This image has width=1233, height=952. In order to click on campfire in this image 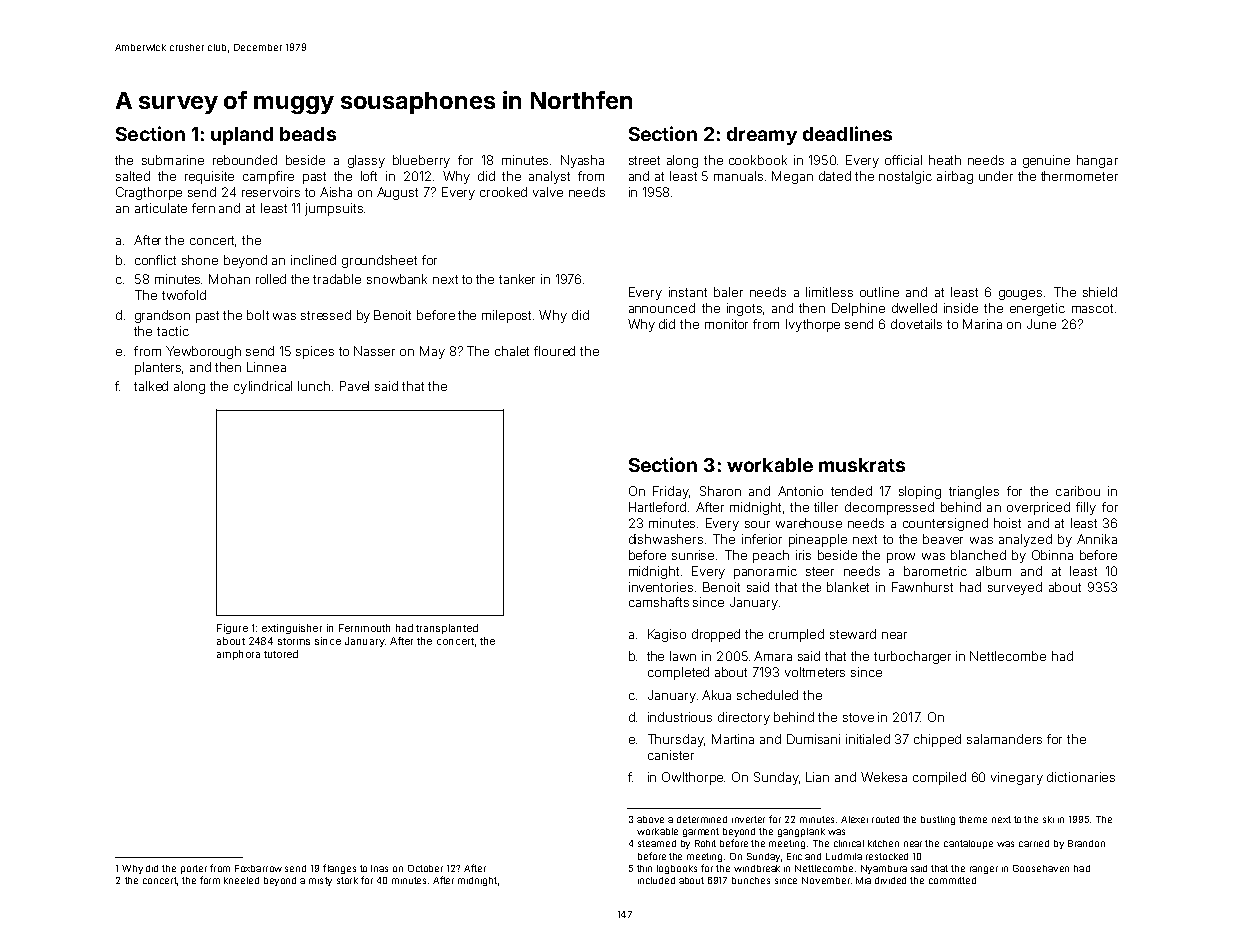, I will do `click(268, 177)`.
